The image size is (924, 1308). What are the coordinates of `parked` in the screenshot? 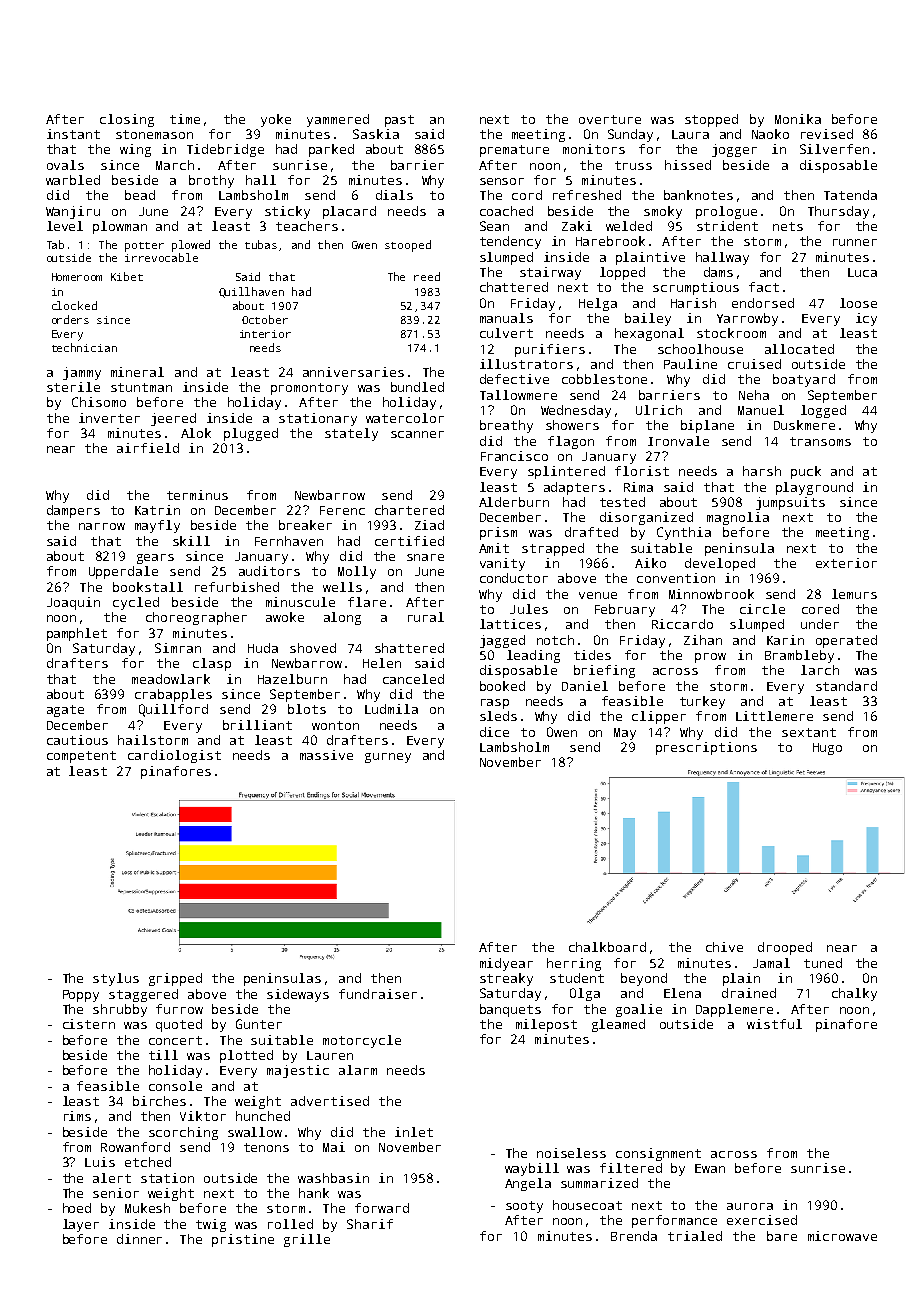 It's located at (331, 150).
